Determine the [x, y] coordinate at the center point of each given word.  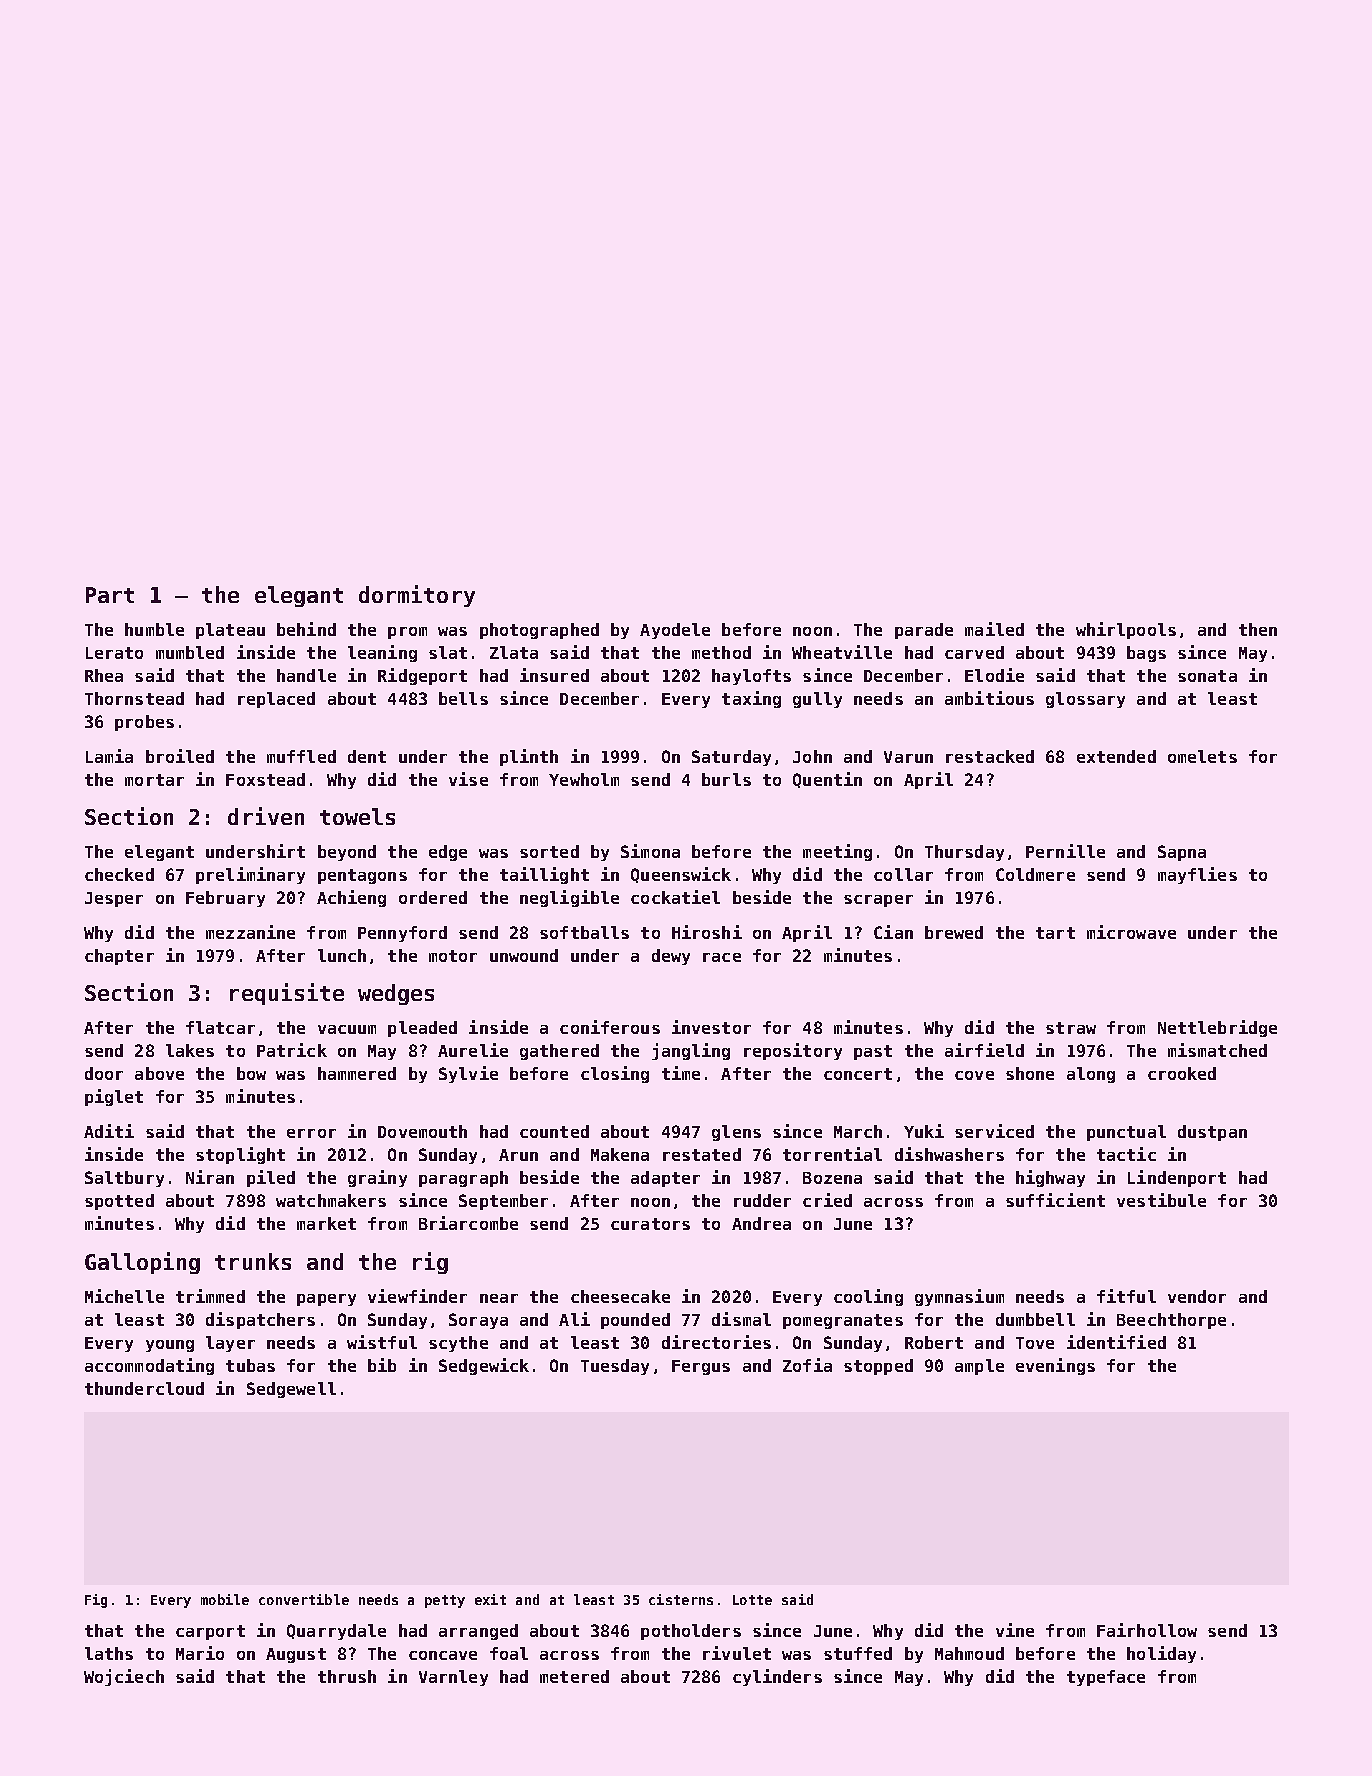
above [159, 1073]
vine [1015, 1630]
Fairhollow [1147, 1630]
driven [266, 816]
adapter [665, 1179]
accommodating [149, 1366]
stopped [878, 1367]
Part [110, 595]
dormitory [417, 596]
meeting [837, 852]
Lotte [752, 1600]
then [1258, 629]
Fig [96, 1601]
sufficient [1055, 1200]
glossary [1085, 700]
